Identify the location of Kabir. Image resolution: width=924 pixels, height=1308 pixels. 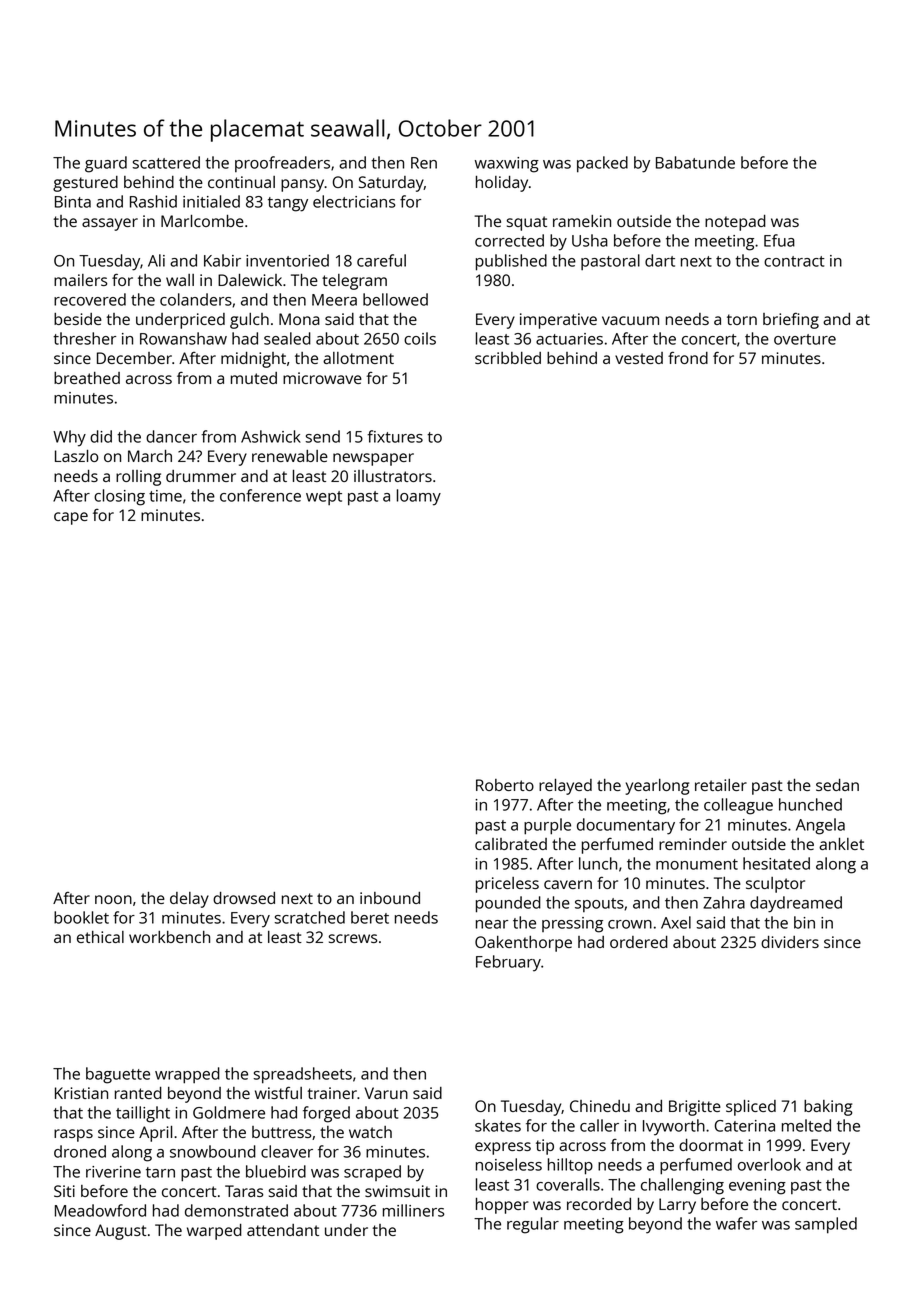
(222, 260).
